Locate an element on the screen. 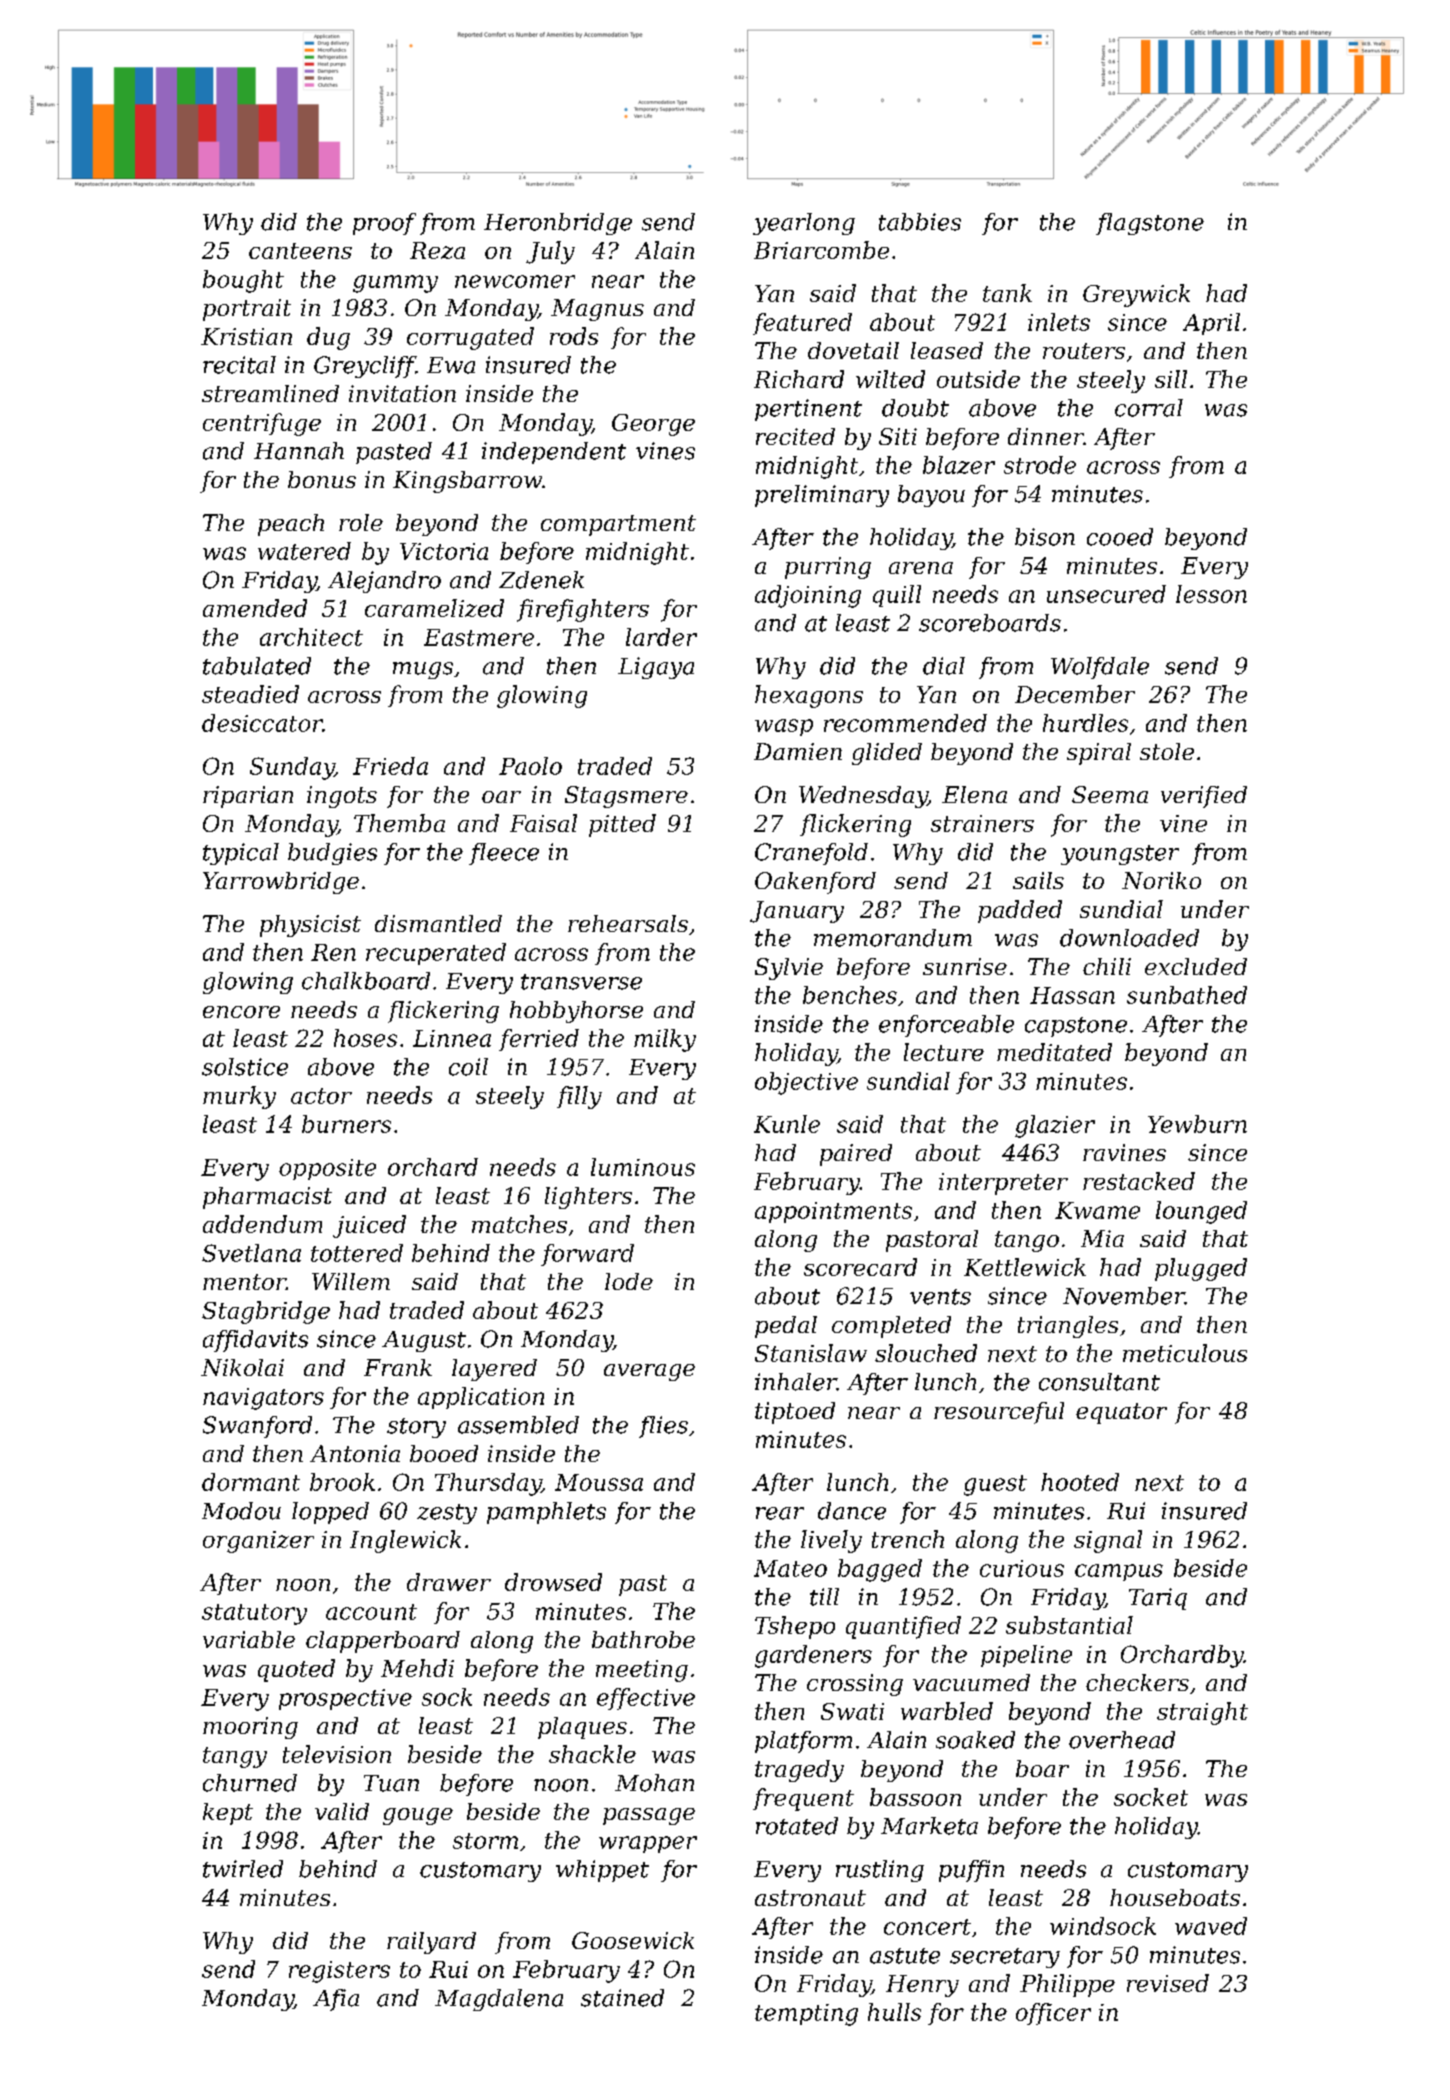 This screenshot has height=2100, width=1450. Noriko is located at coordinates (1161, 880).
